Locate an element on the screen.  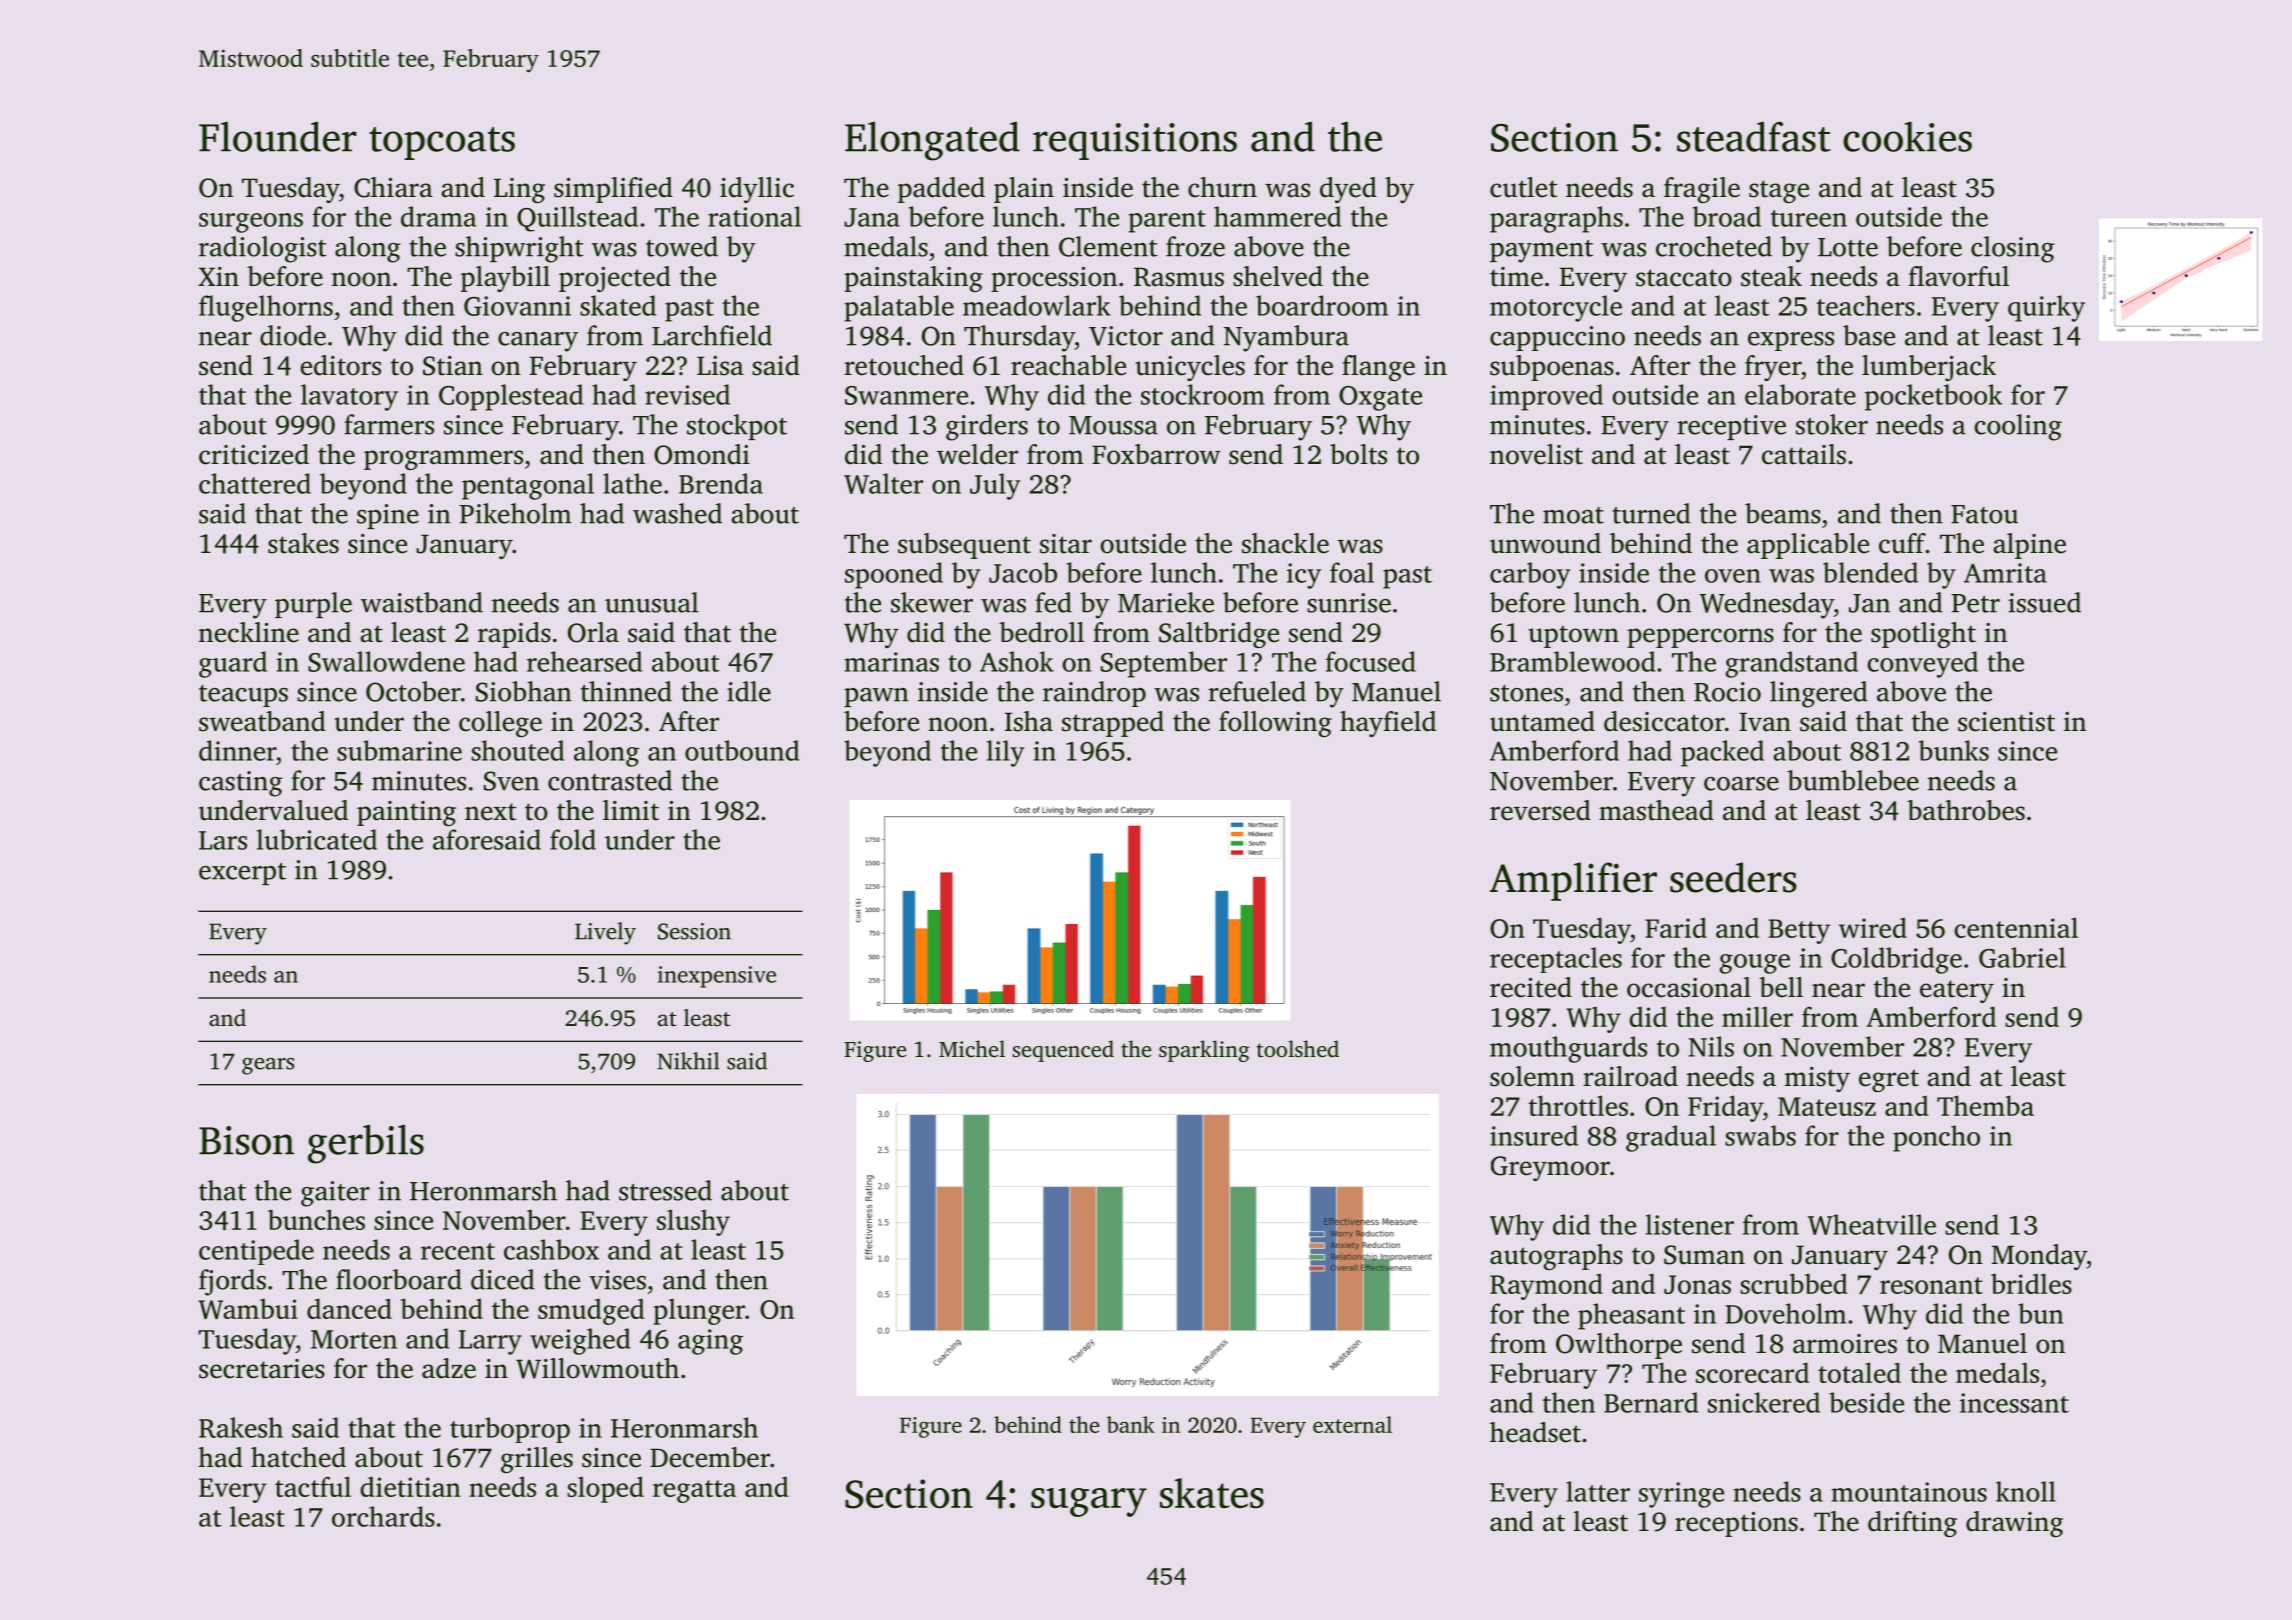
danced is located at coordinates (349, 1308).
